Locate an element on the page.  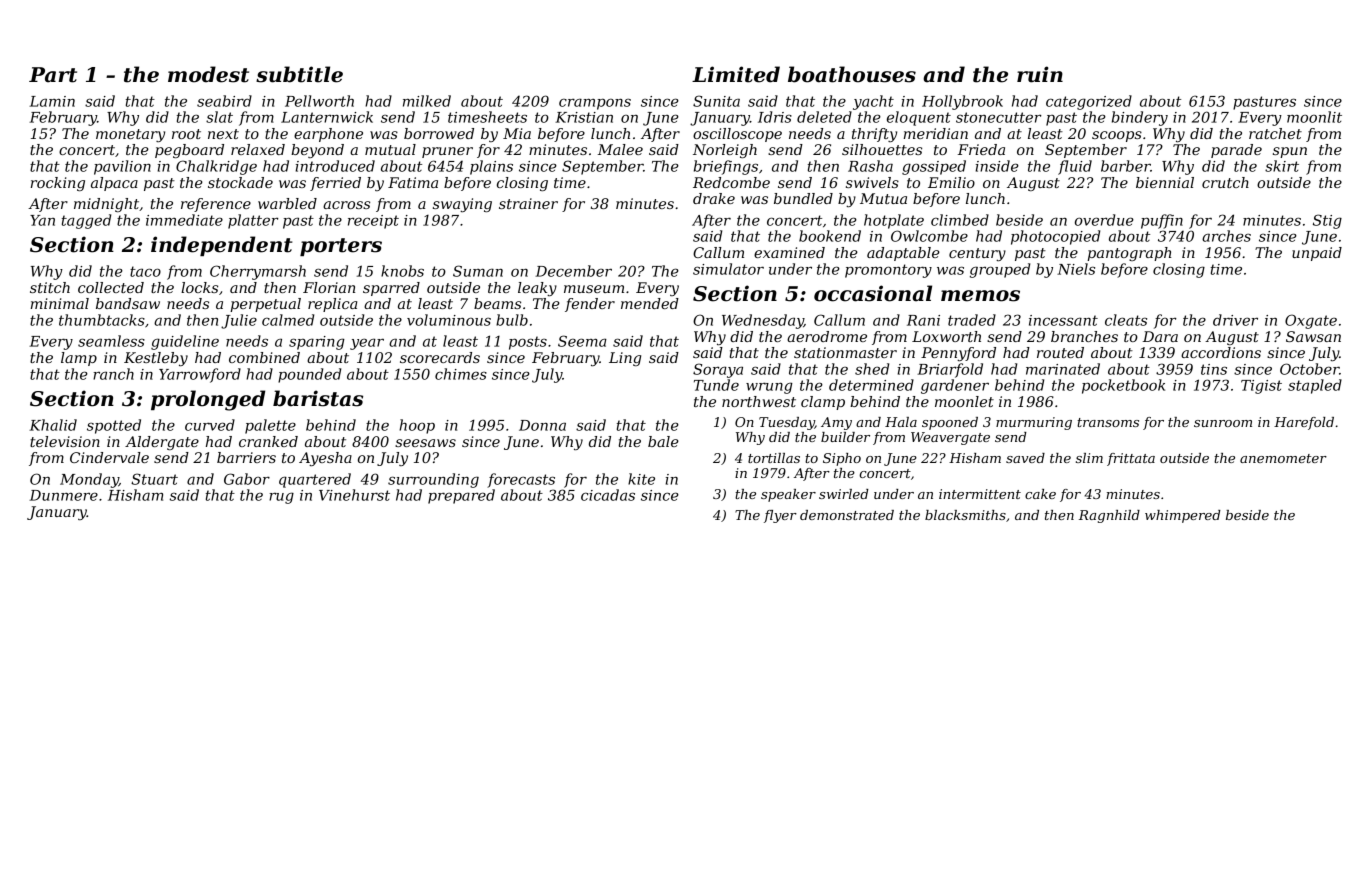
ruin is located at coordinates (1040, 74).
